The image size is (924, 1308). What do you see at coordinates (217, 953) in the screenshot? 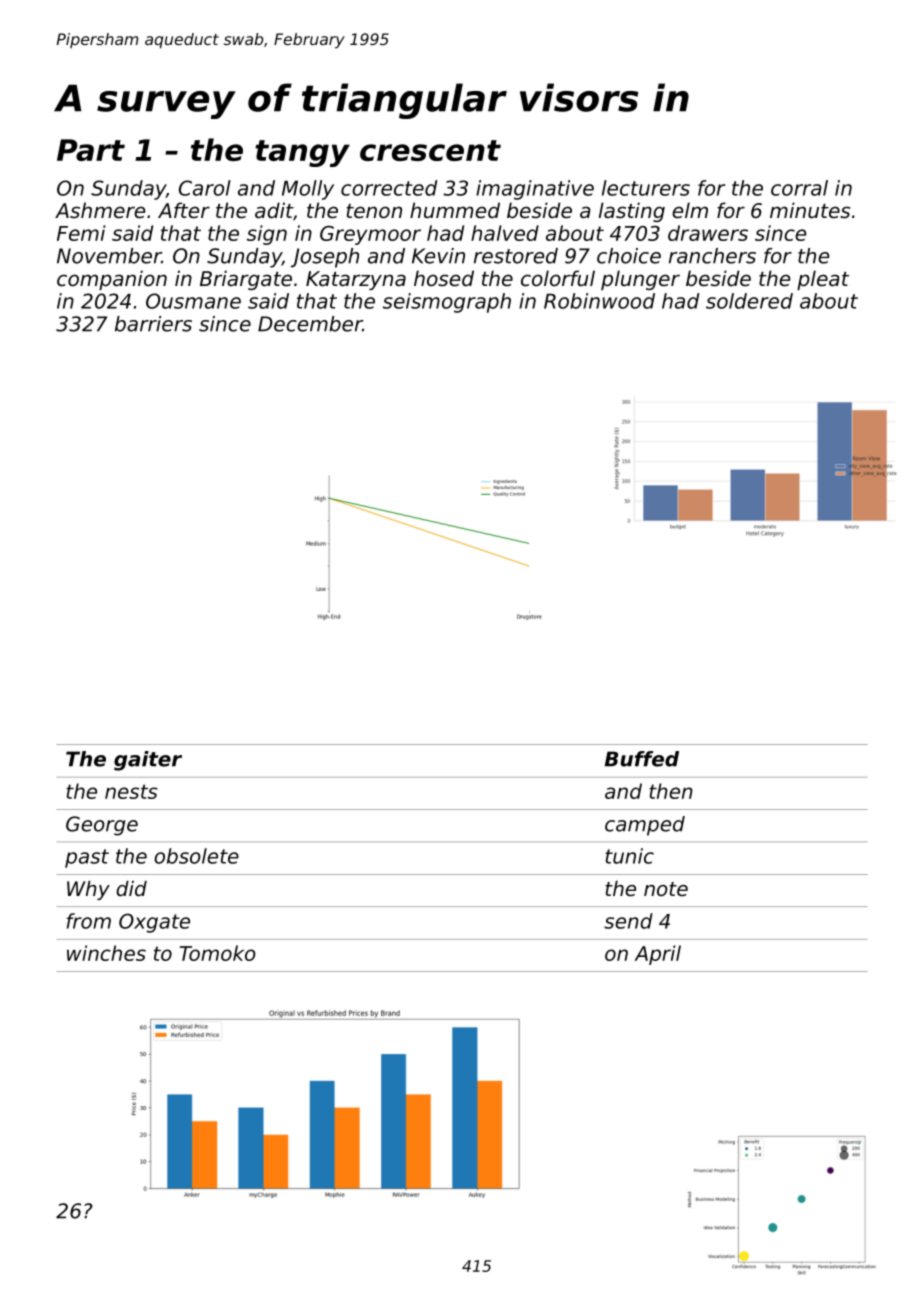
I see `Tomoko` at bounding box center [217, 953].
